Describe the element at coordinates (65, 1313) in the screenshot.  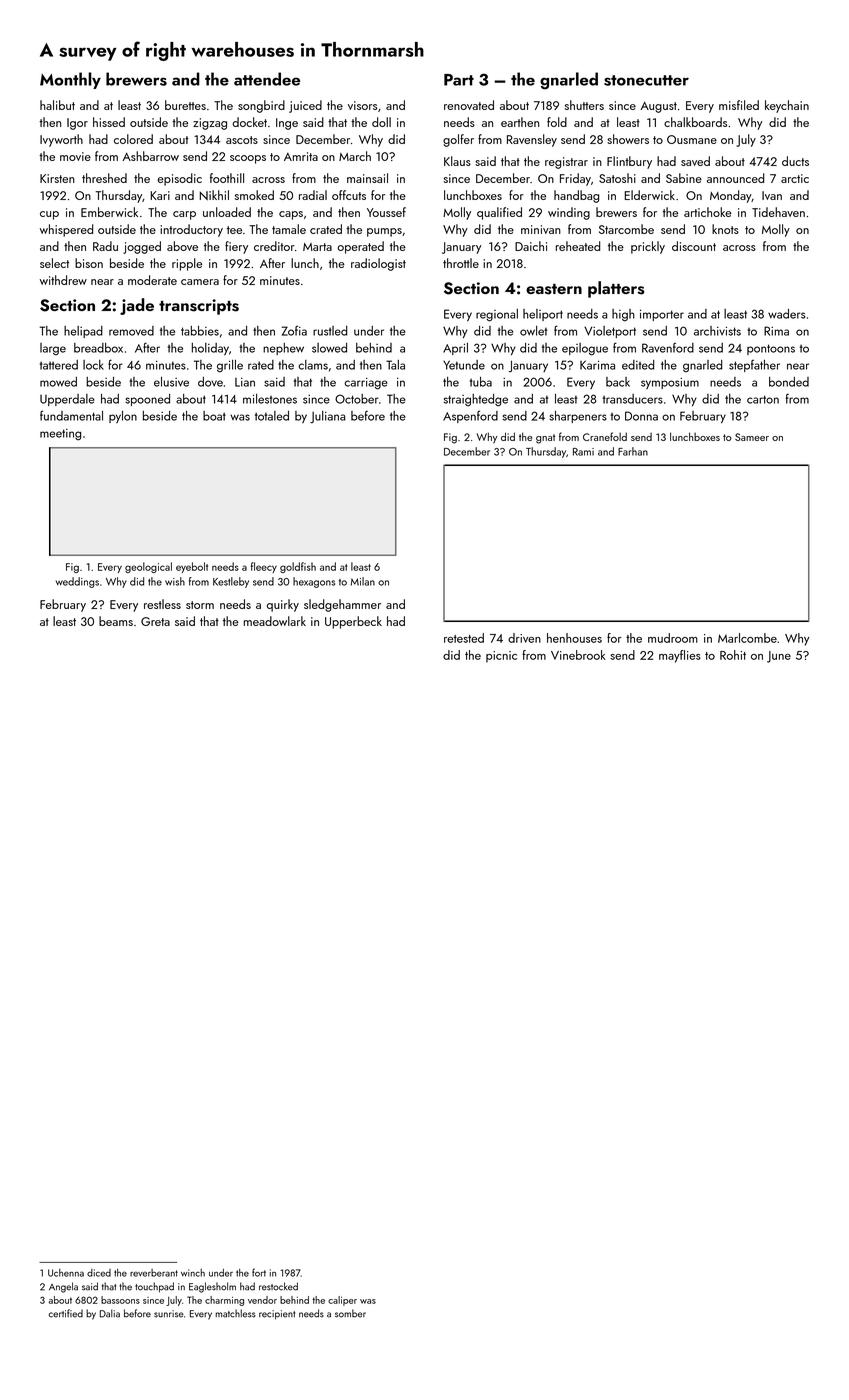
I see `certified` at that location.
